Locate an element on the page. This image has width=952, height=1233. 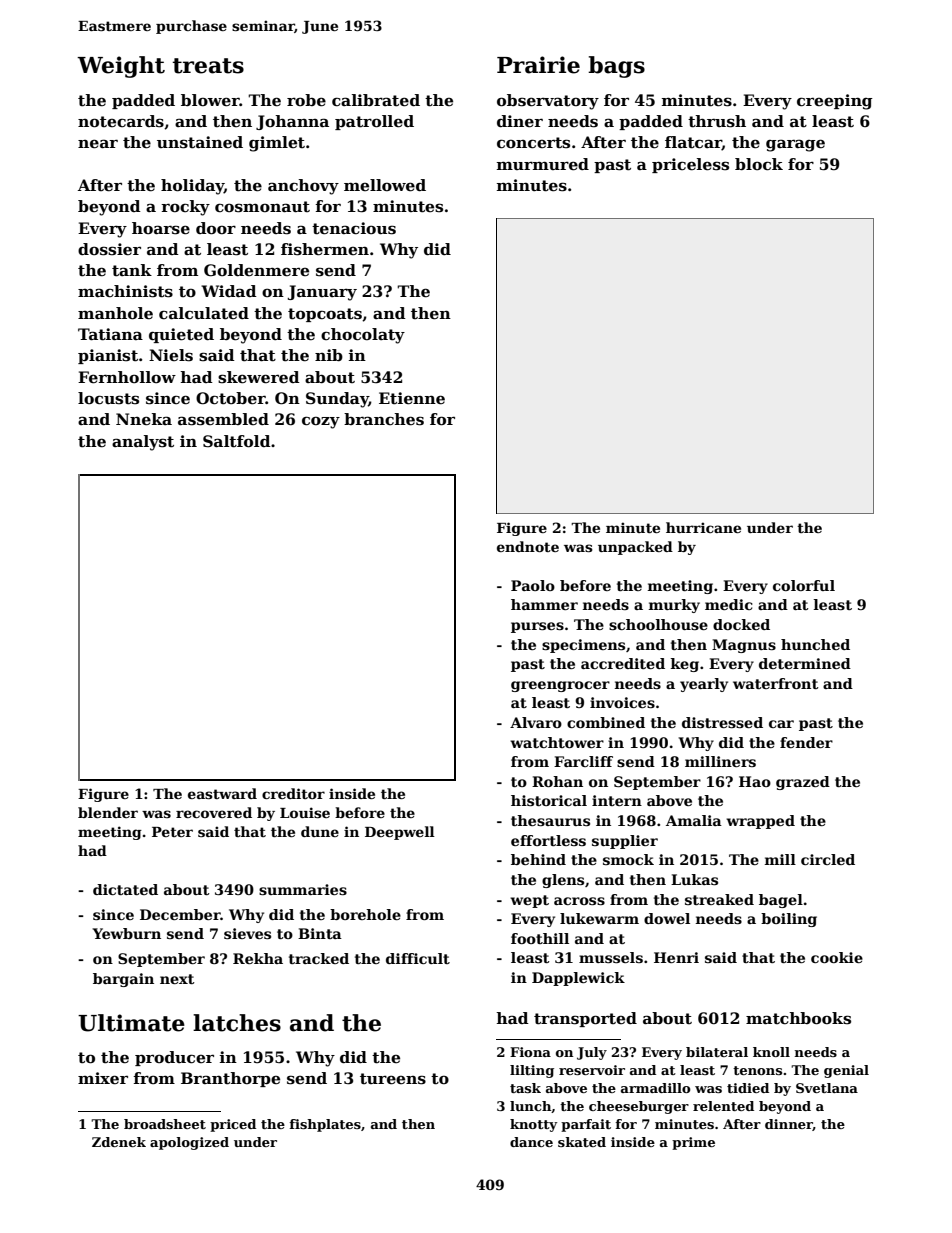
endnote is located at coordinates (528, 546).
